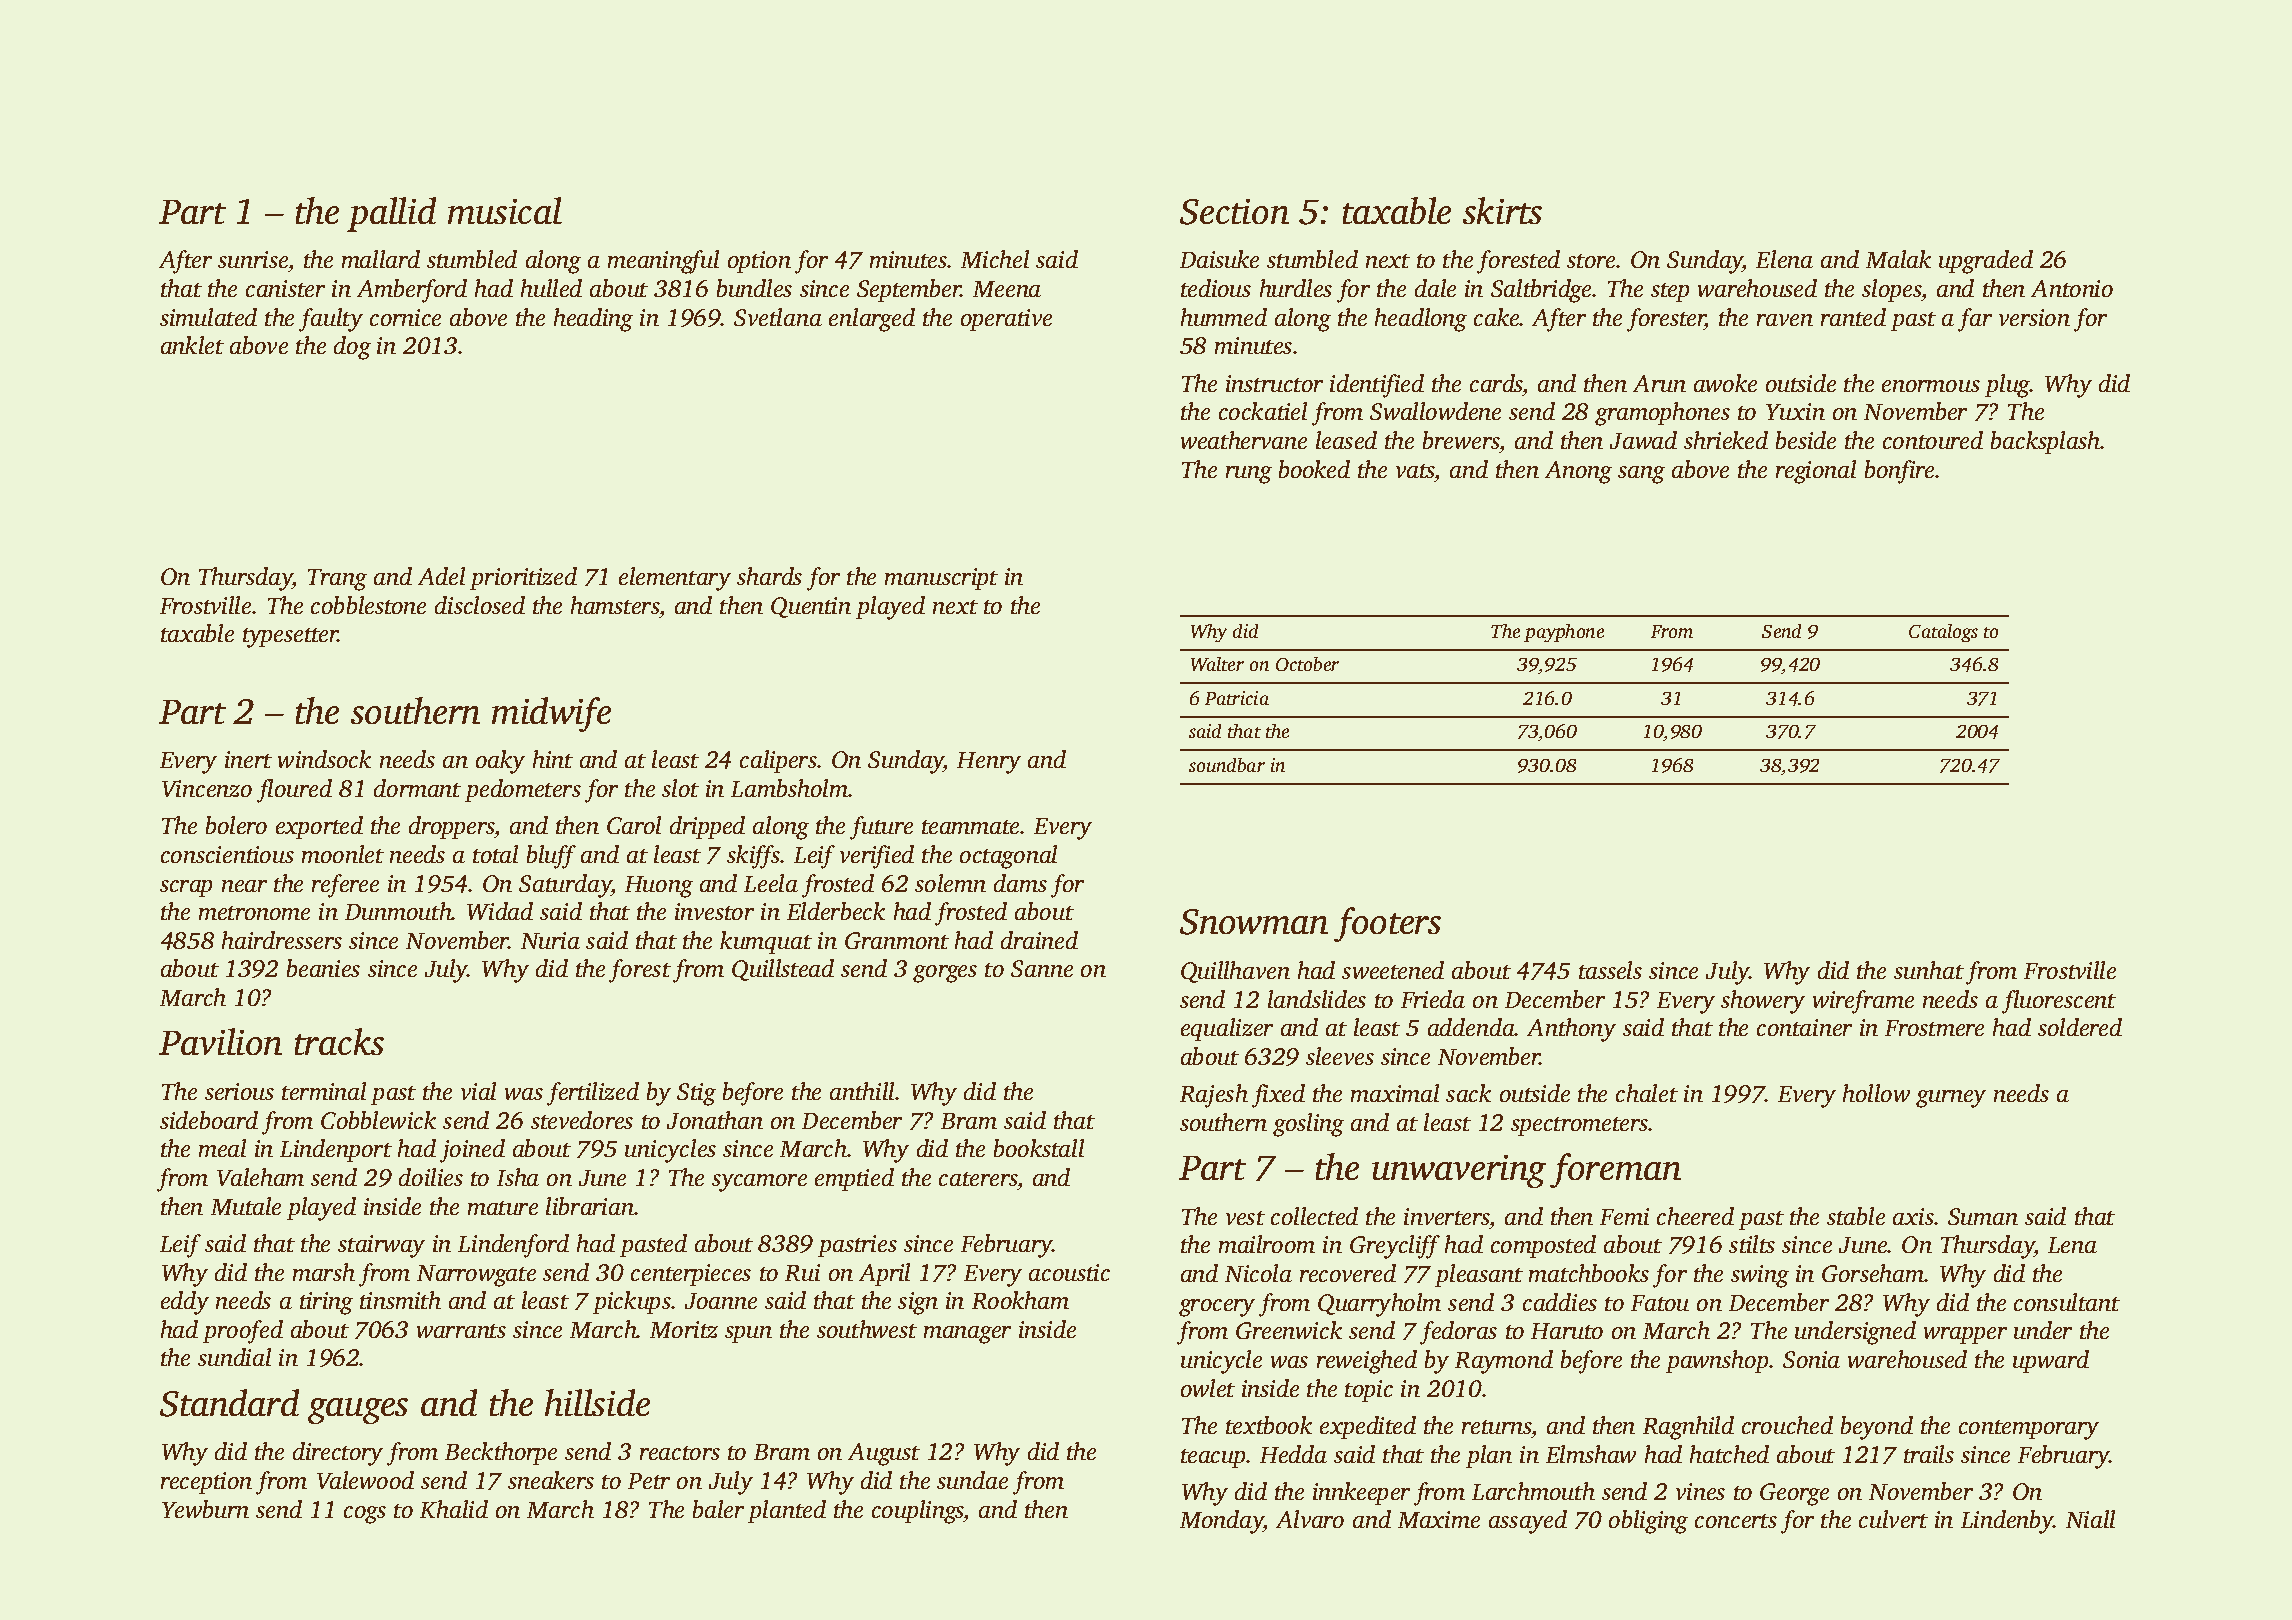 This page has width=2292, height=1620. What do you see at coordinates (324, 1272) in the page?
I see `marsh` at bounding box center [324, 1272].
